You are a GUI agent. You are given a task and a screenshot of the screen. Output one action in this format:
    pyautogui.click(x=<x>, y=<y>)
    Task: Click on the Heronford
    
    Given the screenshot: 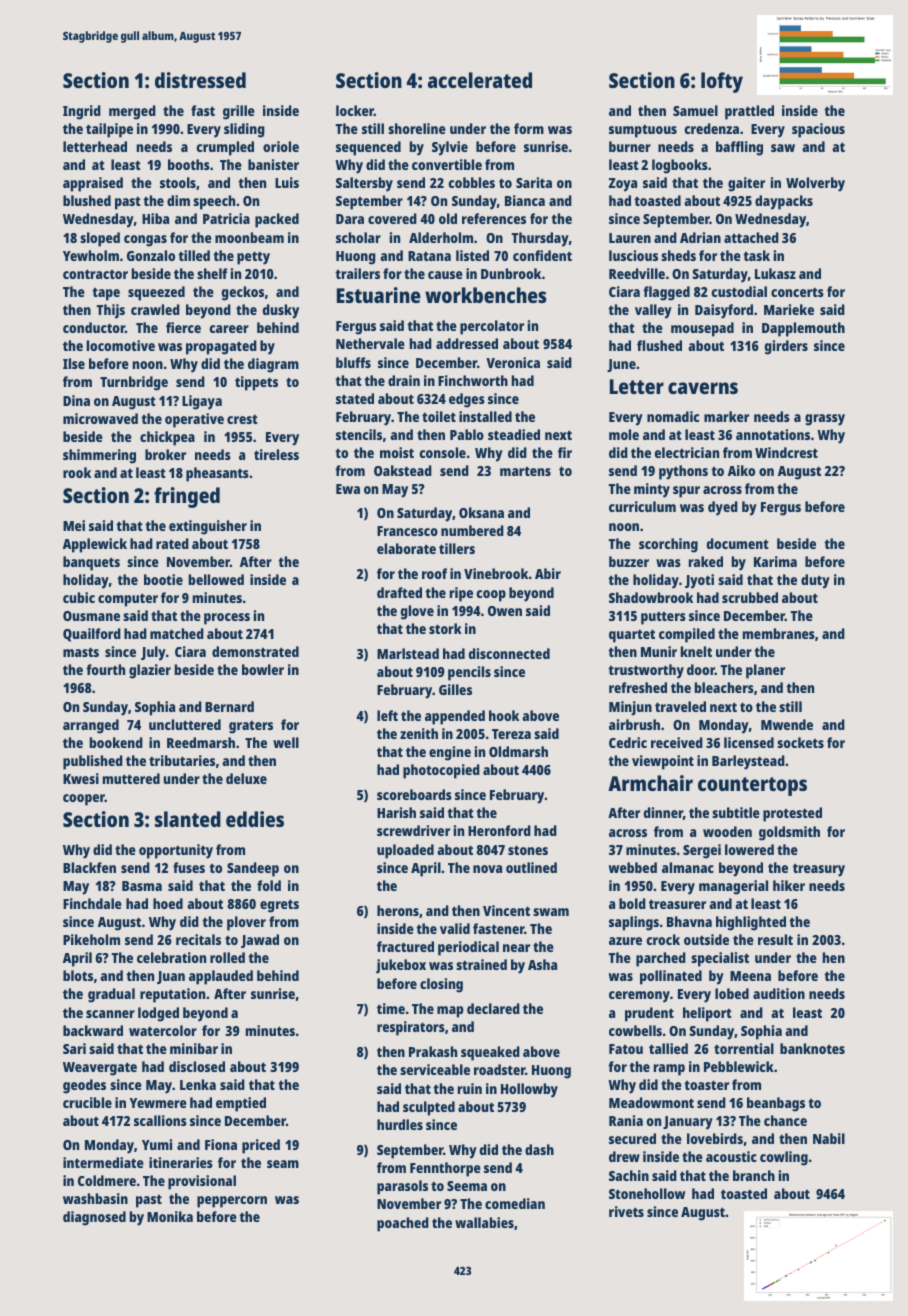 What is the action you would take?
    pyautogui.click(x=499, y=830)
